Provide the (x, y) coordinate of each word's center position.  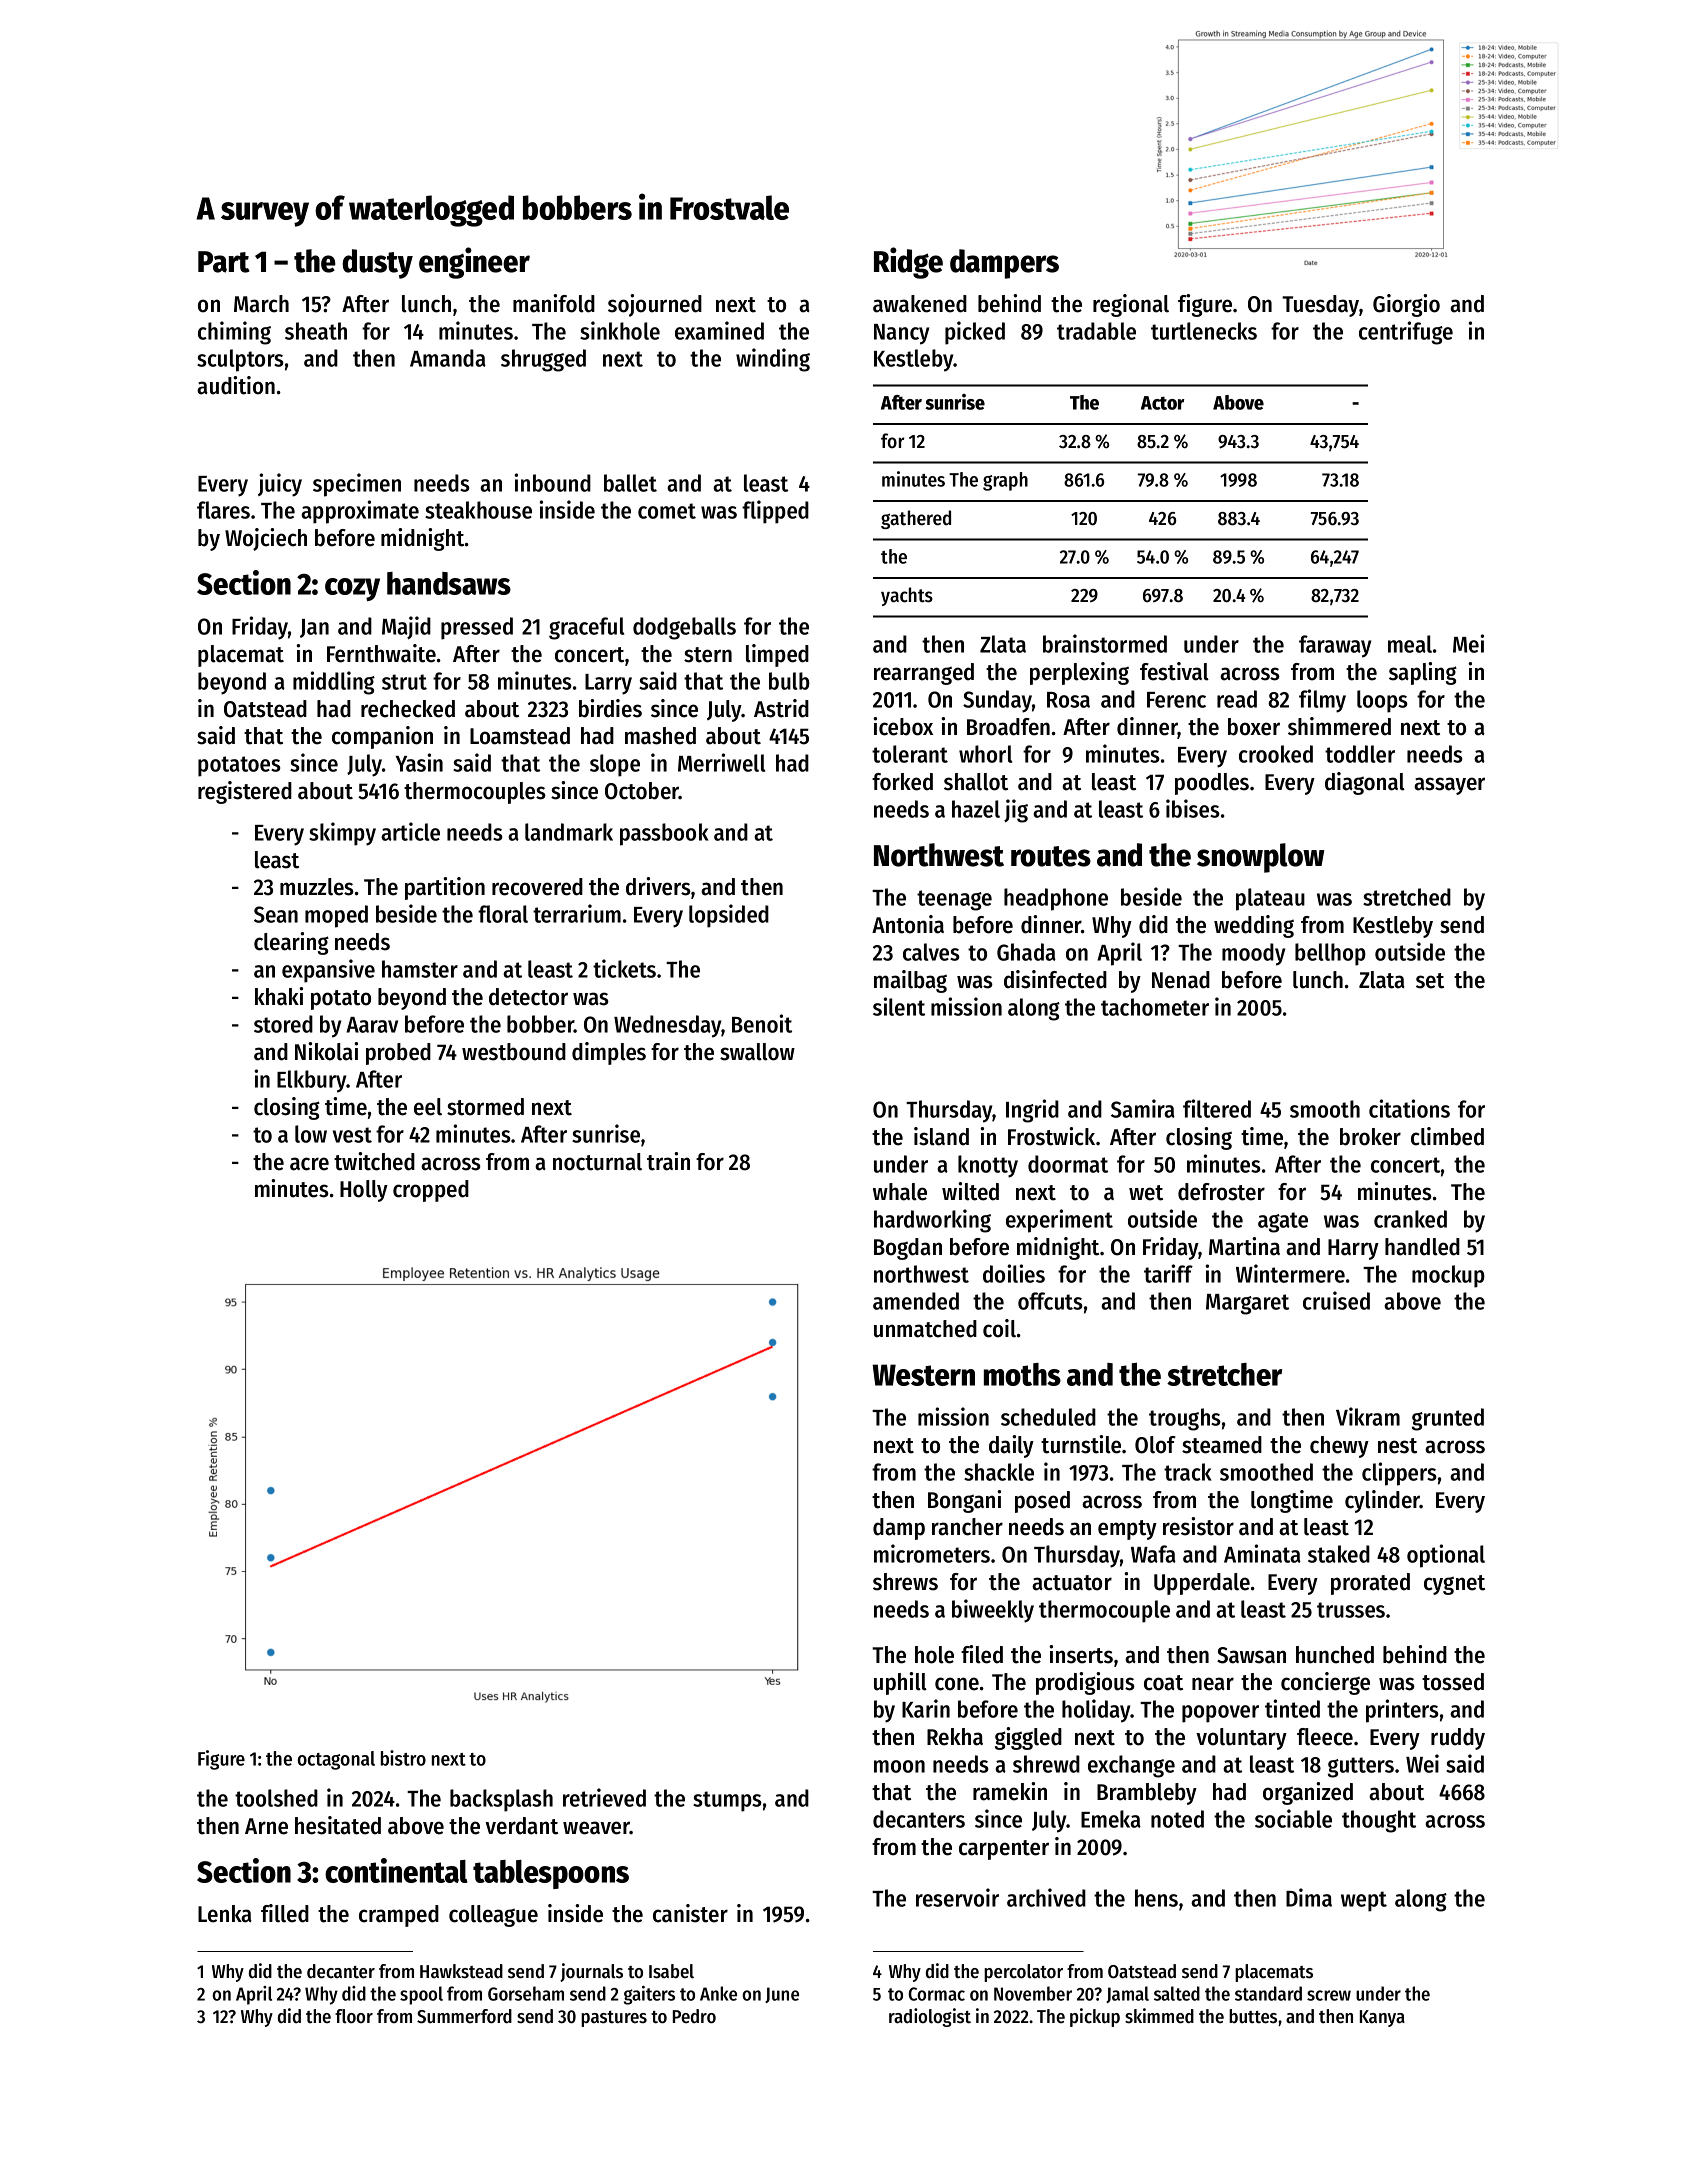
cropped (431, 1191)
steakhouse (478, 510)
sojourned (655, 305)
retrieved (604, 1797)
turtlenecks (1204, 331)
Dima (1309, 1897)
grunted (1448, 1419)
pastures (614, 2019)
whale (900, 1192)
